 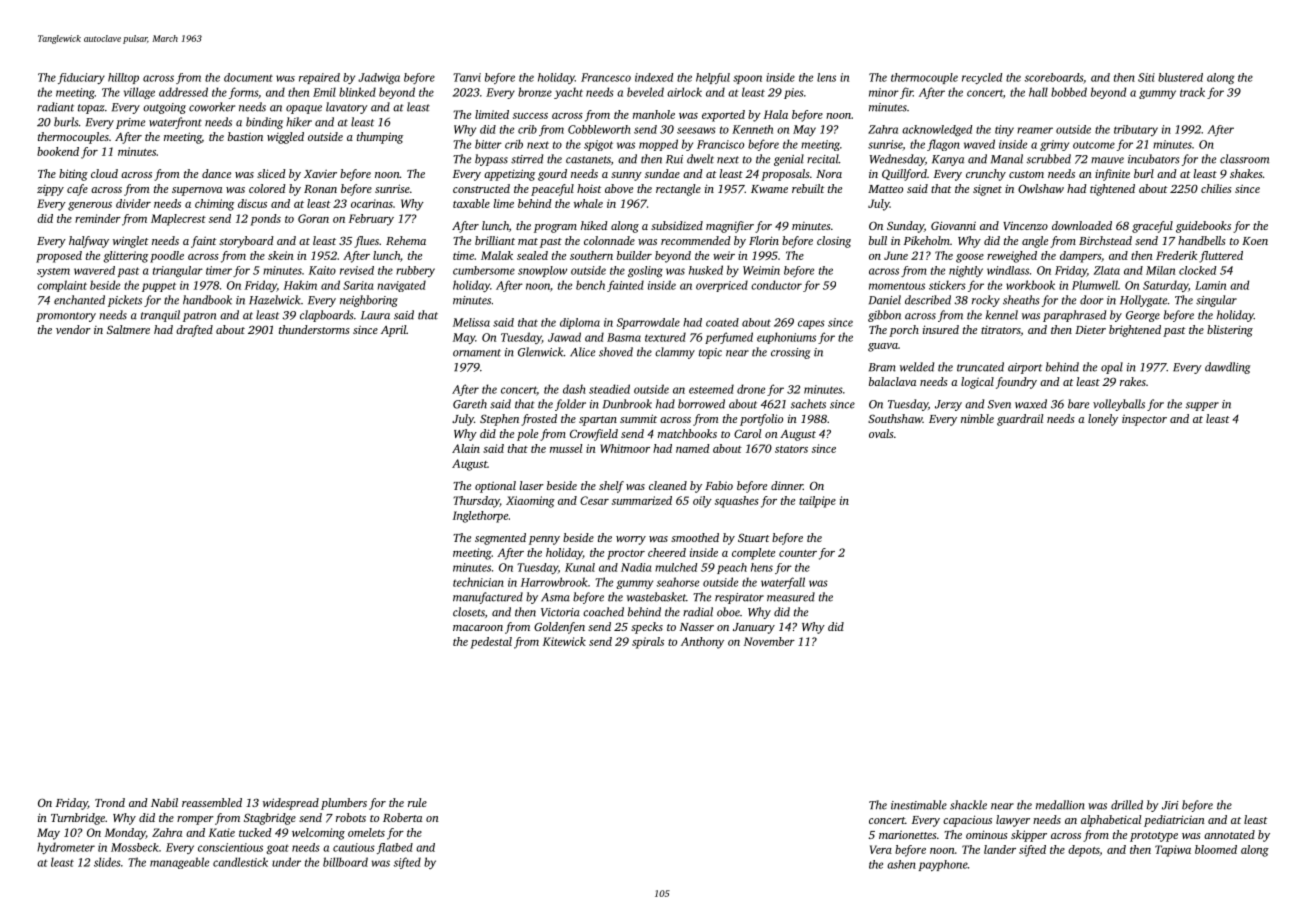 What do you see at coordinates (248, 77) in the screenshot?
I see `document` at bounding box center [248, 77].
